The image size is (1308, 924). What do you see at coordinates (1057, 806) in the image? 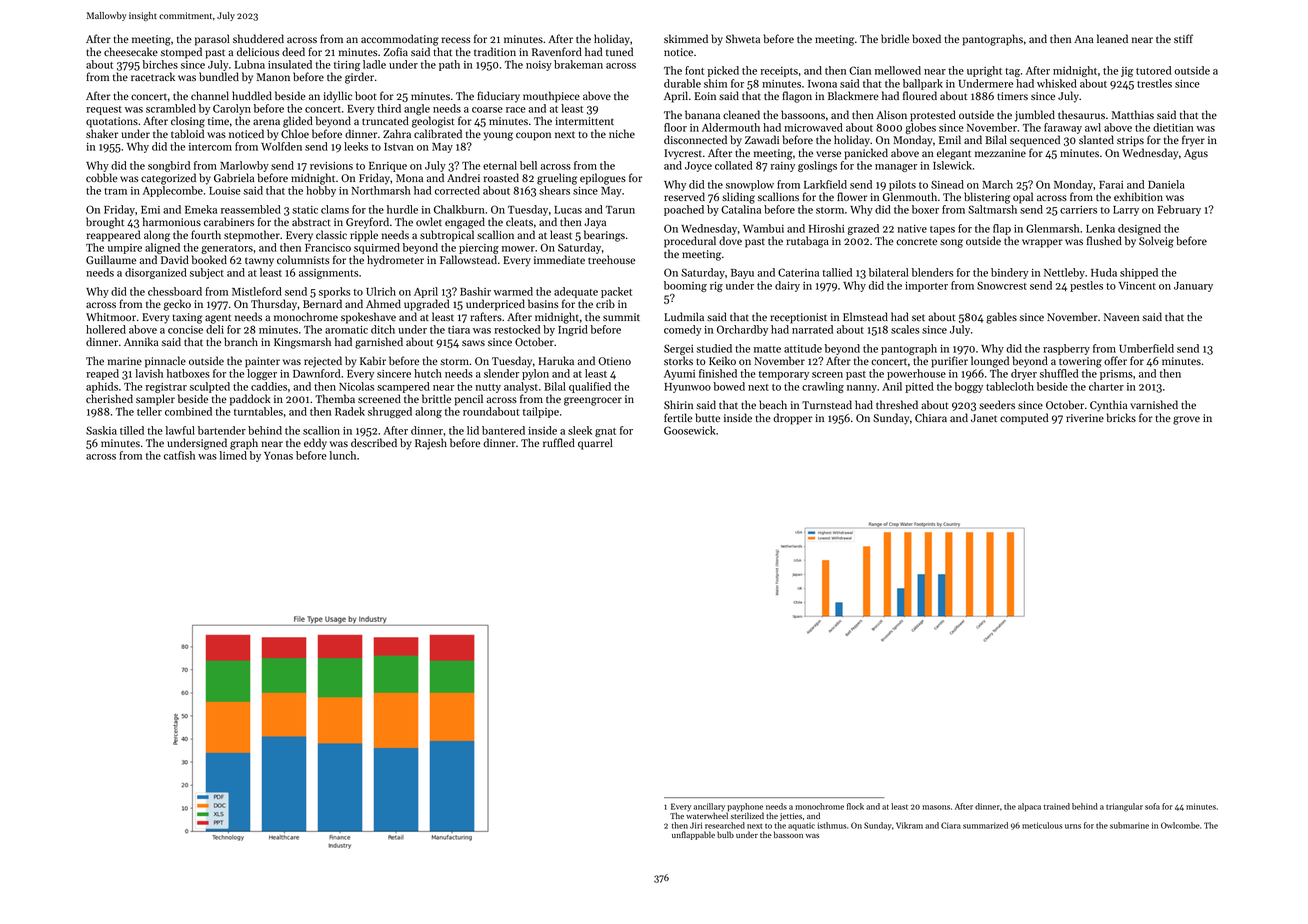
I see `trained` at bounding box center [1057, 806].
